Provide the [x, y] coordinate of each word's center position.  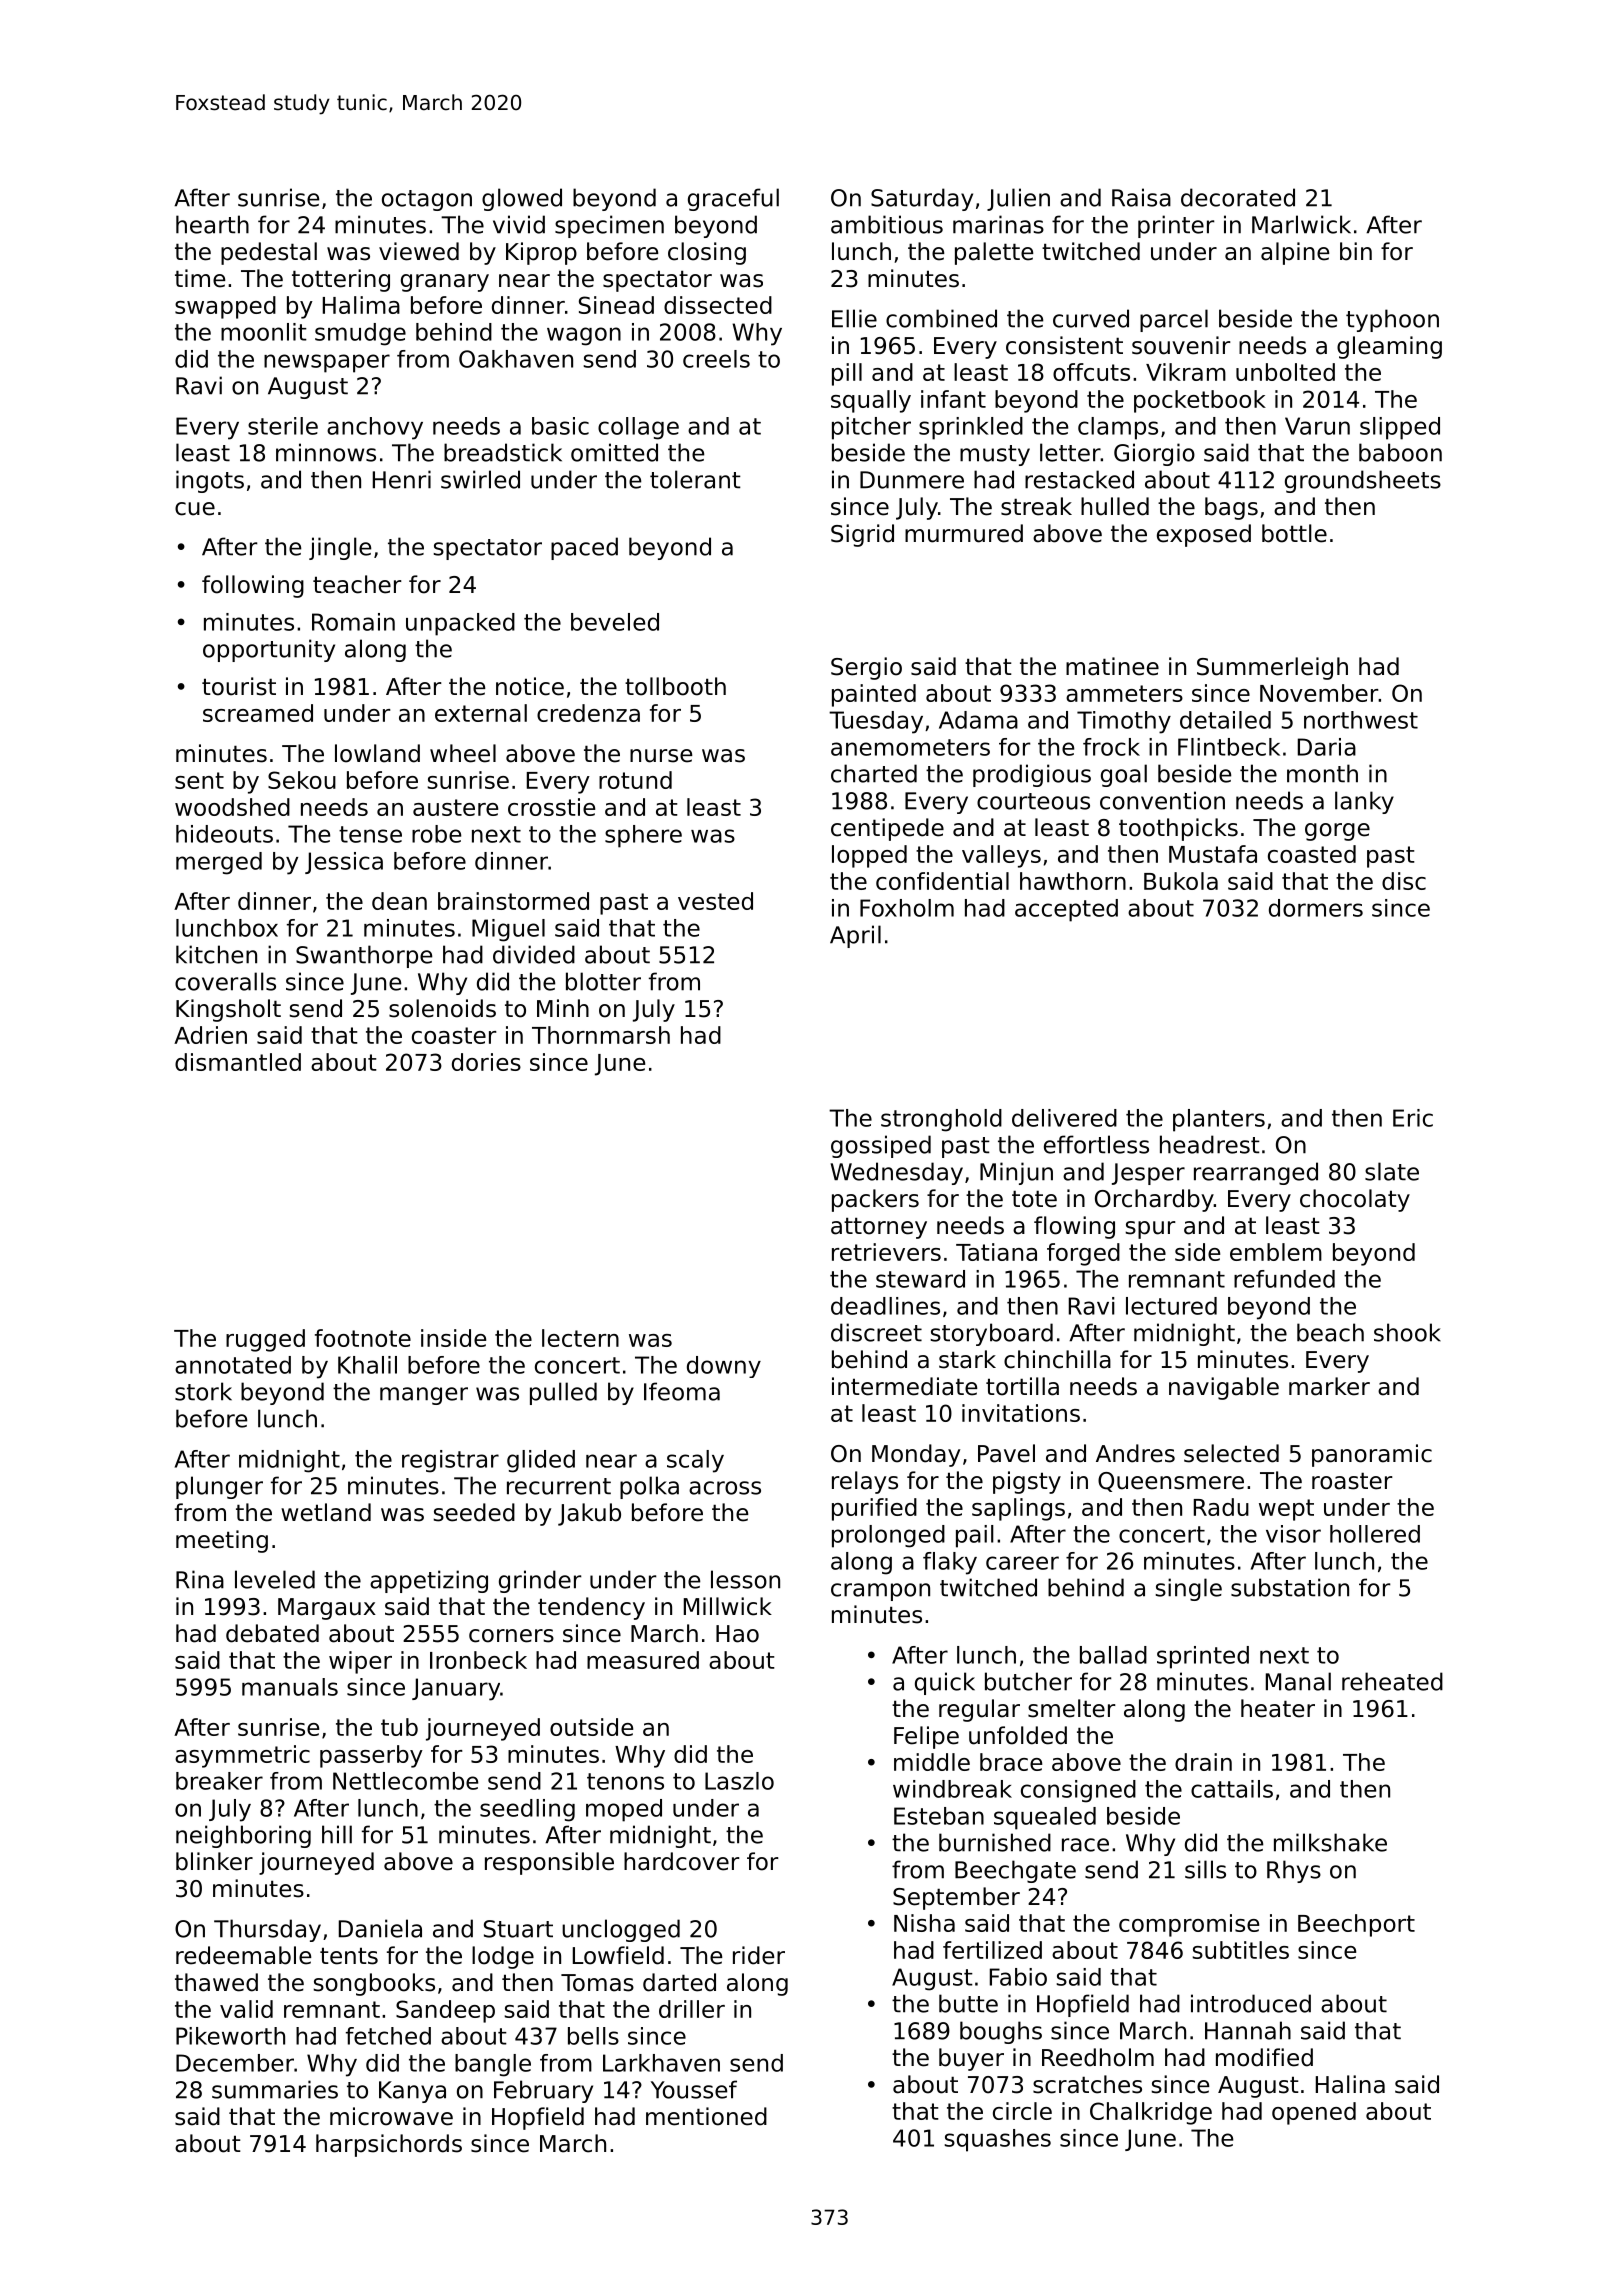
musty [995, 455]
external [481, 713]
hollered [1375, 1534]
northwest [1361, 720]
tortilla [1022, 1386]
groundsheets [1363, 481]
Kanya [412, 2092]
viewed [419, 251]
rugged [265, 1340]
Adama [978, 720]
